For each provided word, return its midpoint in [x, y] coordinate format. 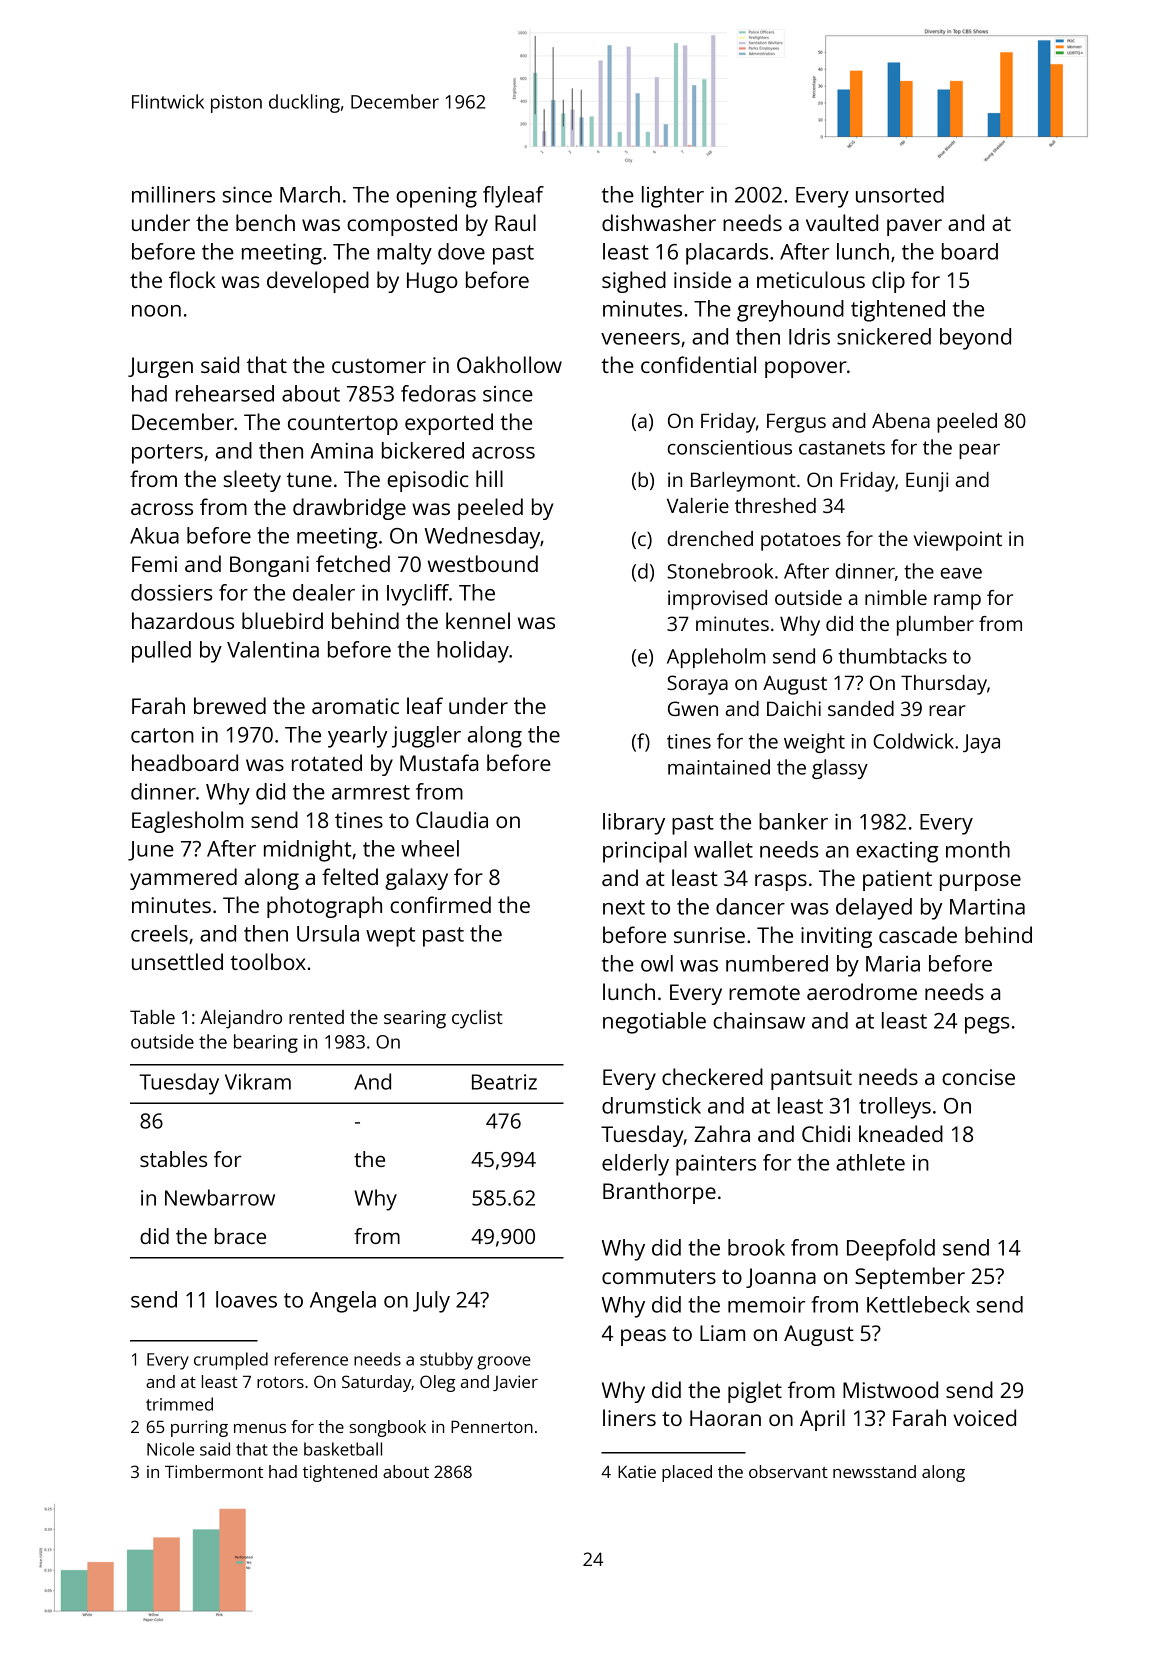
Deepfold [891, 1250]
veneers [640, 339]
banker [793, 821]
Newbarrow [220, 1197]
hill [489, 478]
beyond [975, 339]
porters [167, 454]
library [634, 824]
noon [156, 311]
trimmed [179, 1404]
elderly [635, 1165]
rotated [327, 762]
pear [979, 451]
